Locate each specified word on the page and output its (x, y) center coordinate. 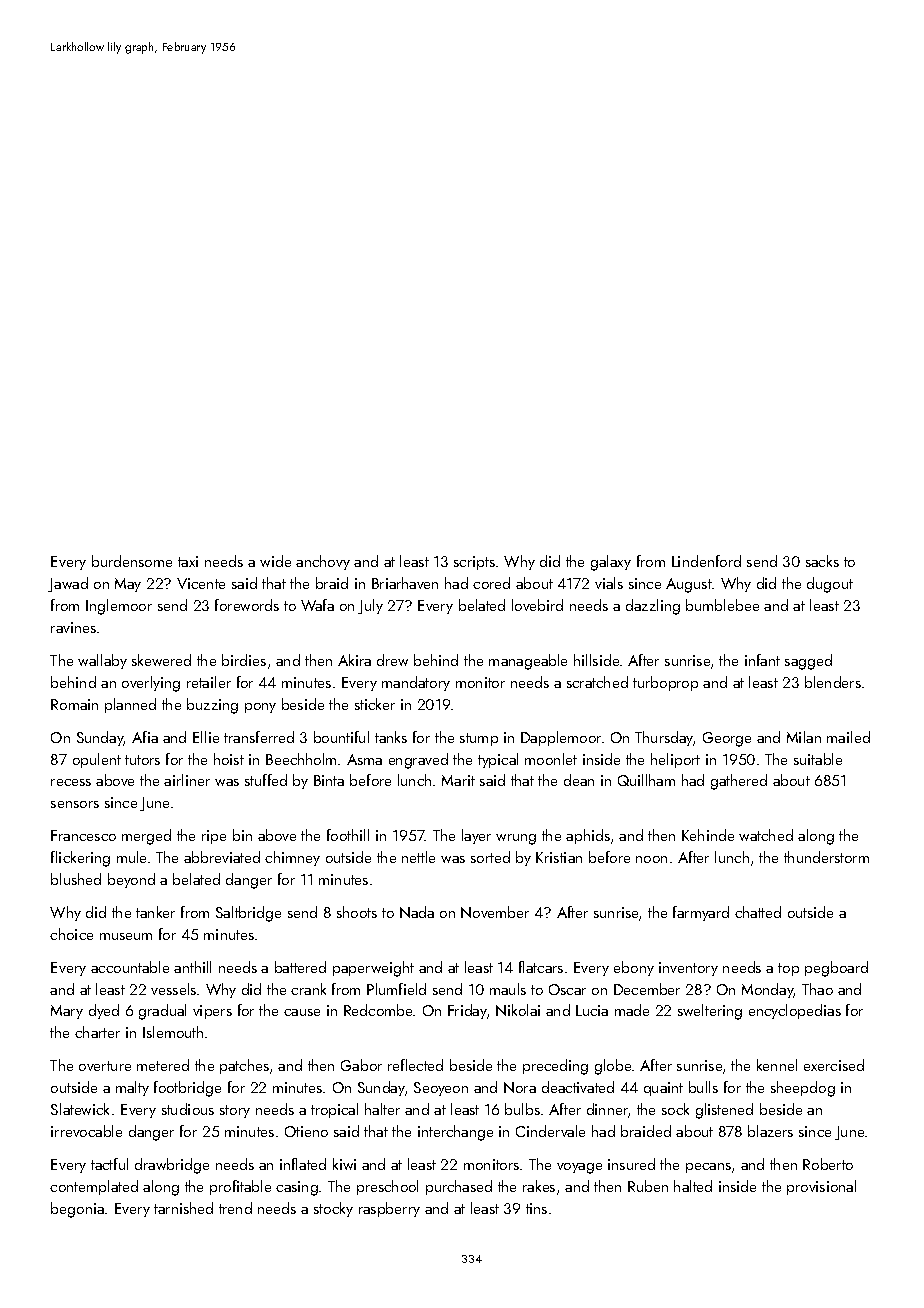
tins (536, 1208)
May (128, 585)
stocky (333, 1209)
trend (235, 1208)
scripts (474, 563)
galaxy (611, 563)
